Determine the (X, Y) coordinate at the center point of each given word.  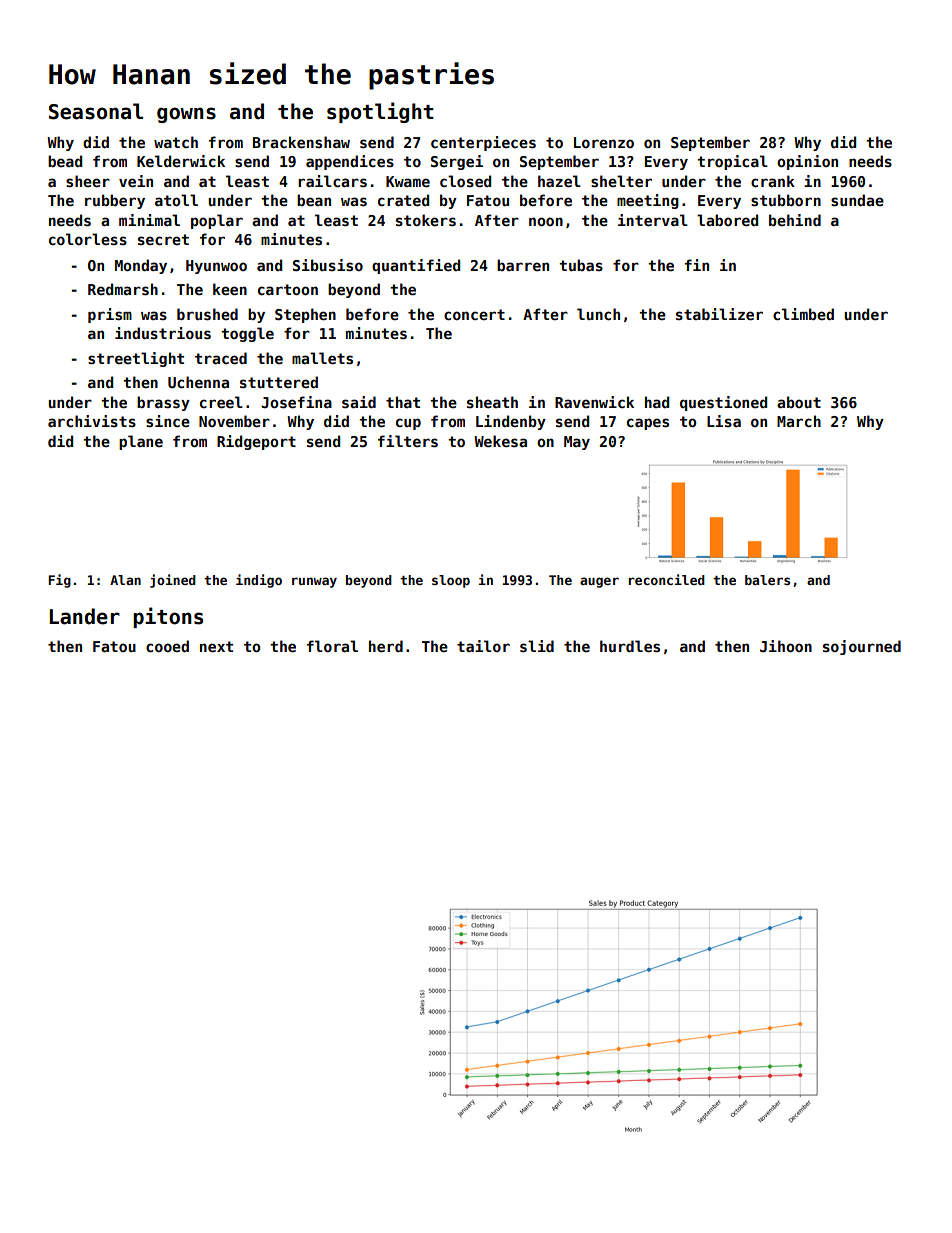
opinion (807, 162)
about (799, 402)
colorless (88, 239)
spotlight (380, 112)
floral (332, 646)
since (168, 421)
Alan (125, 580)
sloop (451, 581)
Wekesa (500, 441)
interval (653, 220)
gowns (186, 115)
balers (767, 580)
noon (546, 221)
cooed (167, 646)
